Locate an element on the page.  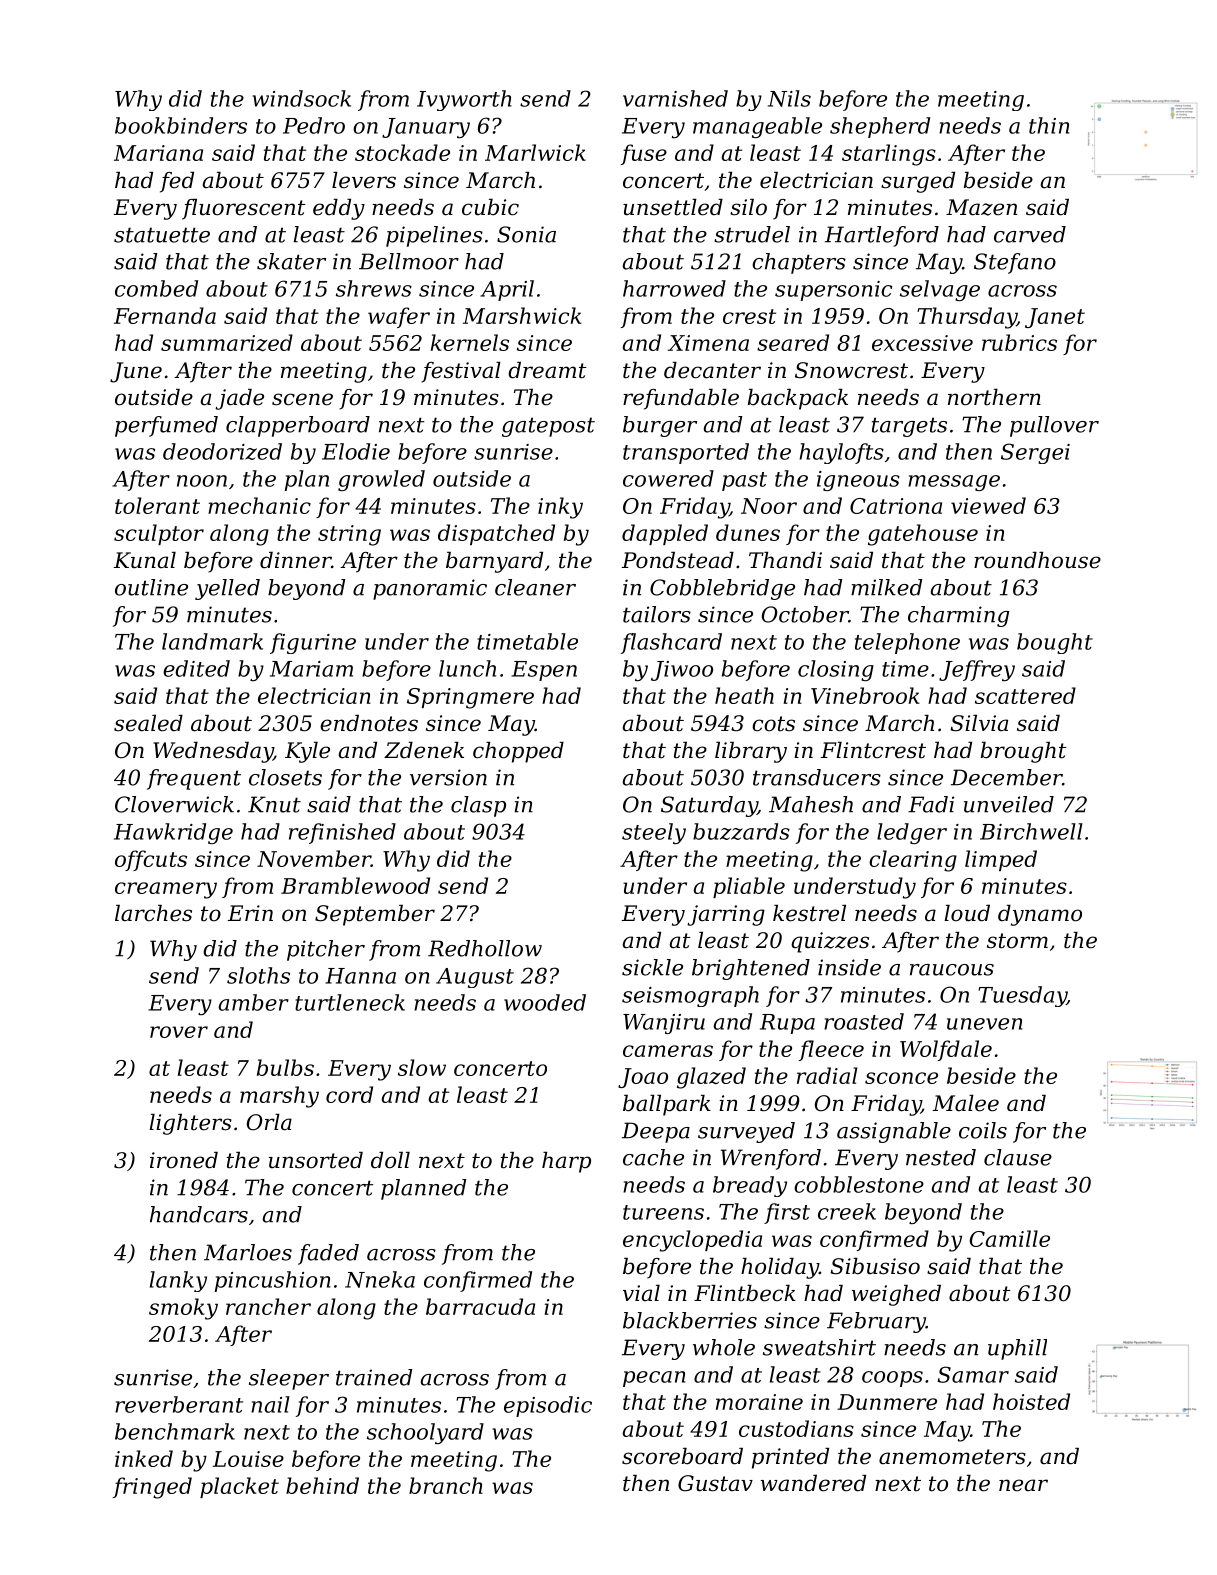
bookbinders is located at coordinates (181, 125).
